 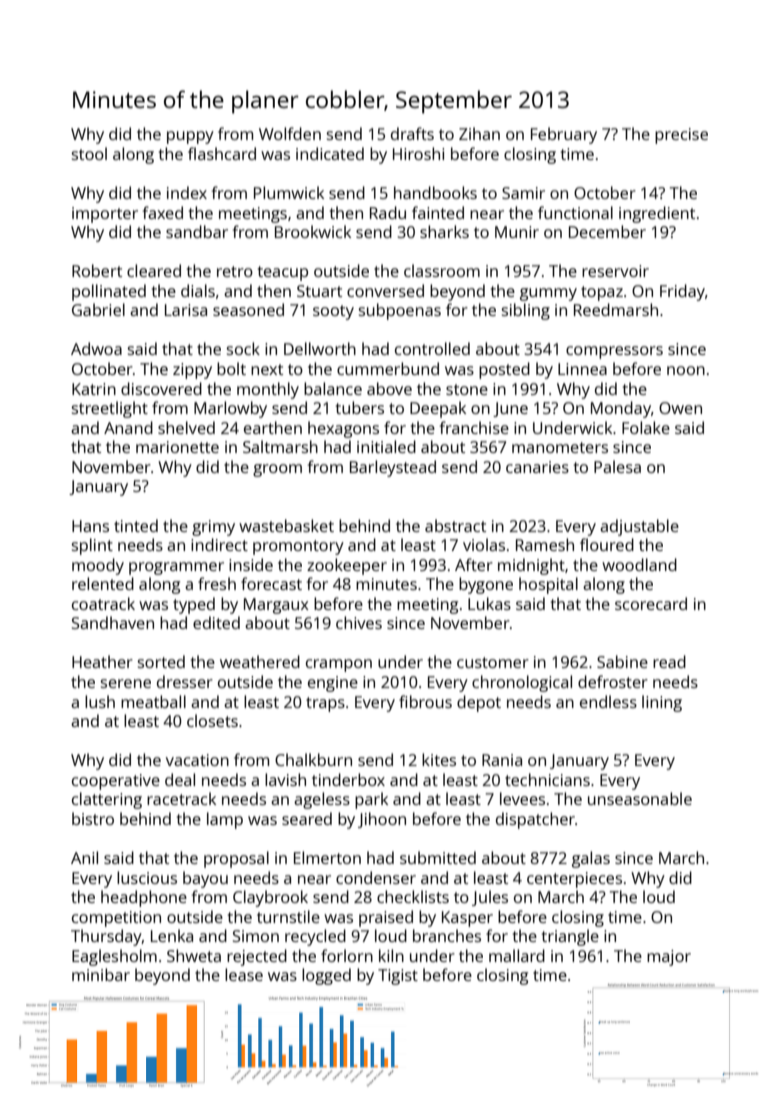 I want to click on topaz, so click(x=602, y=293).
